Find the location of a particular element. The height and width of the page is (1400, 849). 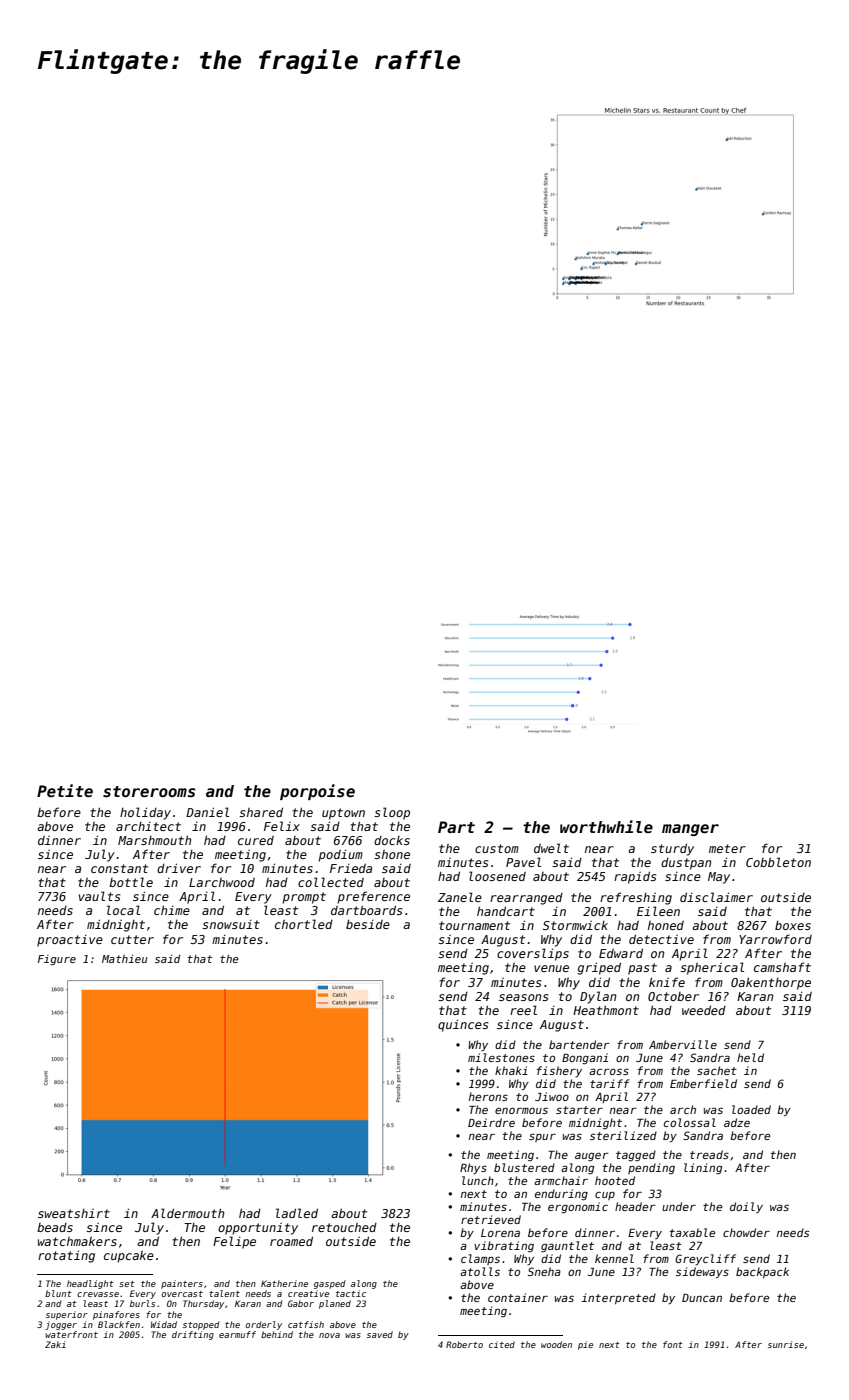

Rhys is located at coordinates (473, 1168).
